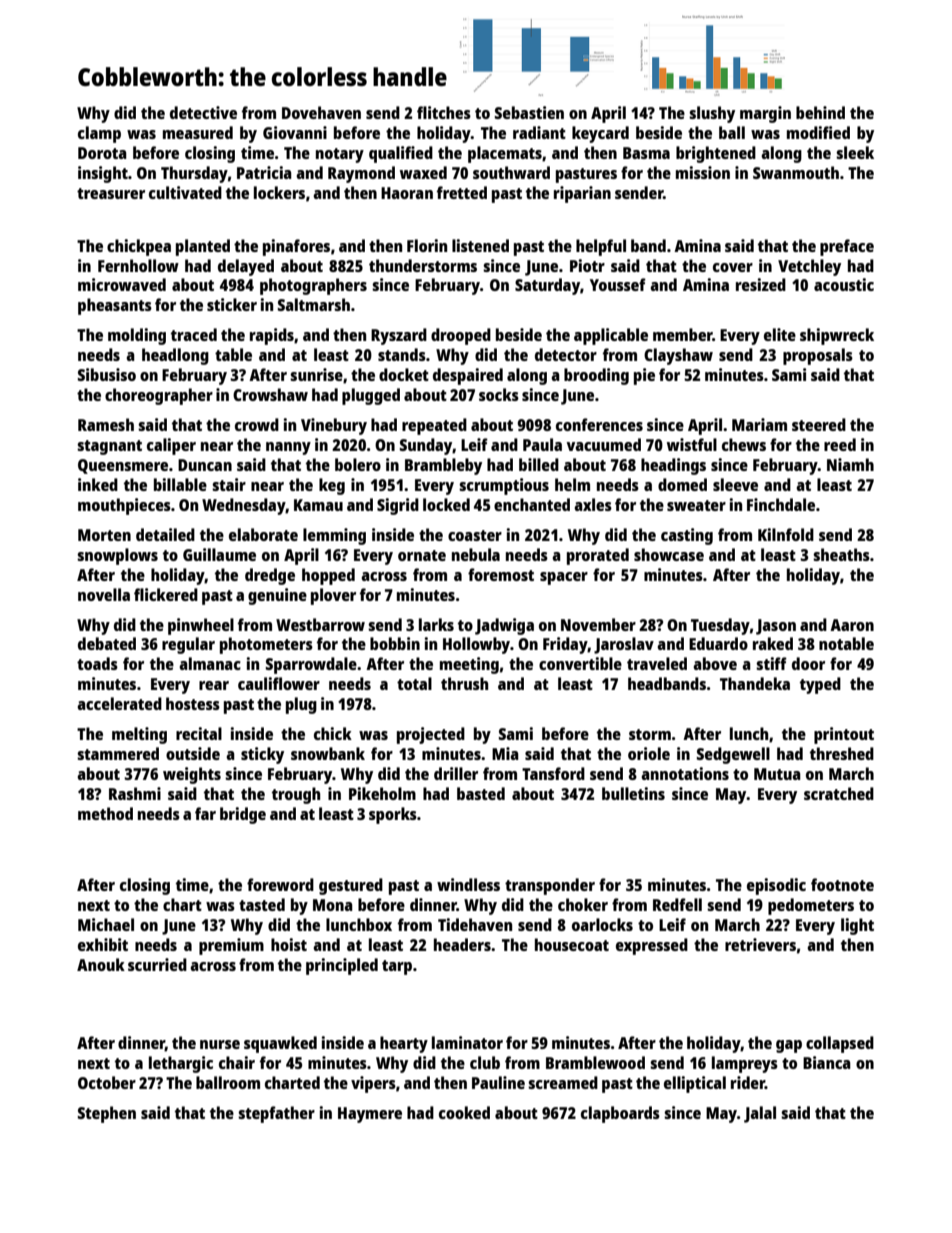 The width and height of the image is (952, 1233). I want to click on pinwheel, so click(201, 626).
